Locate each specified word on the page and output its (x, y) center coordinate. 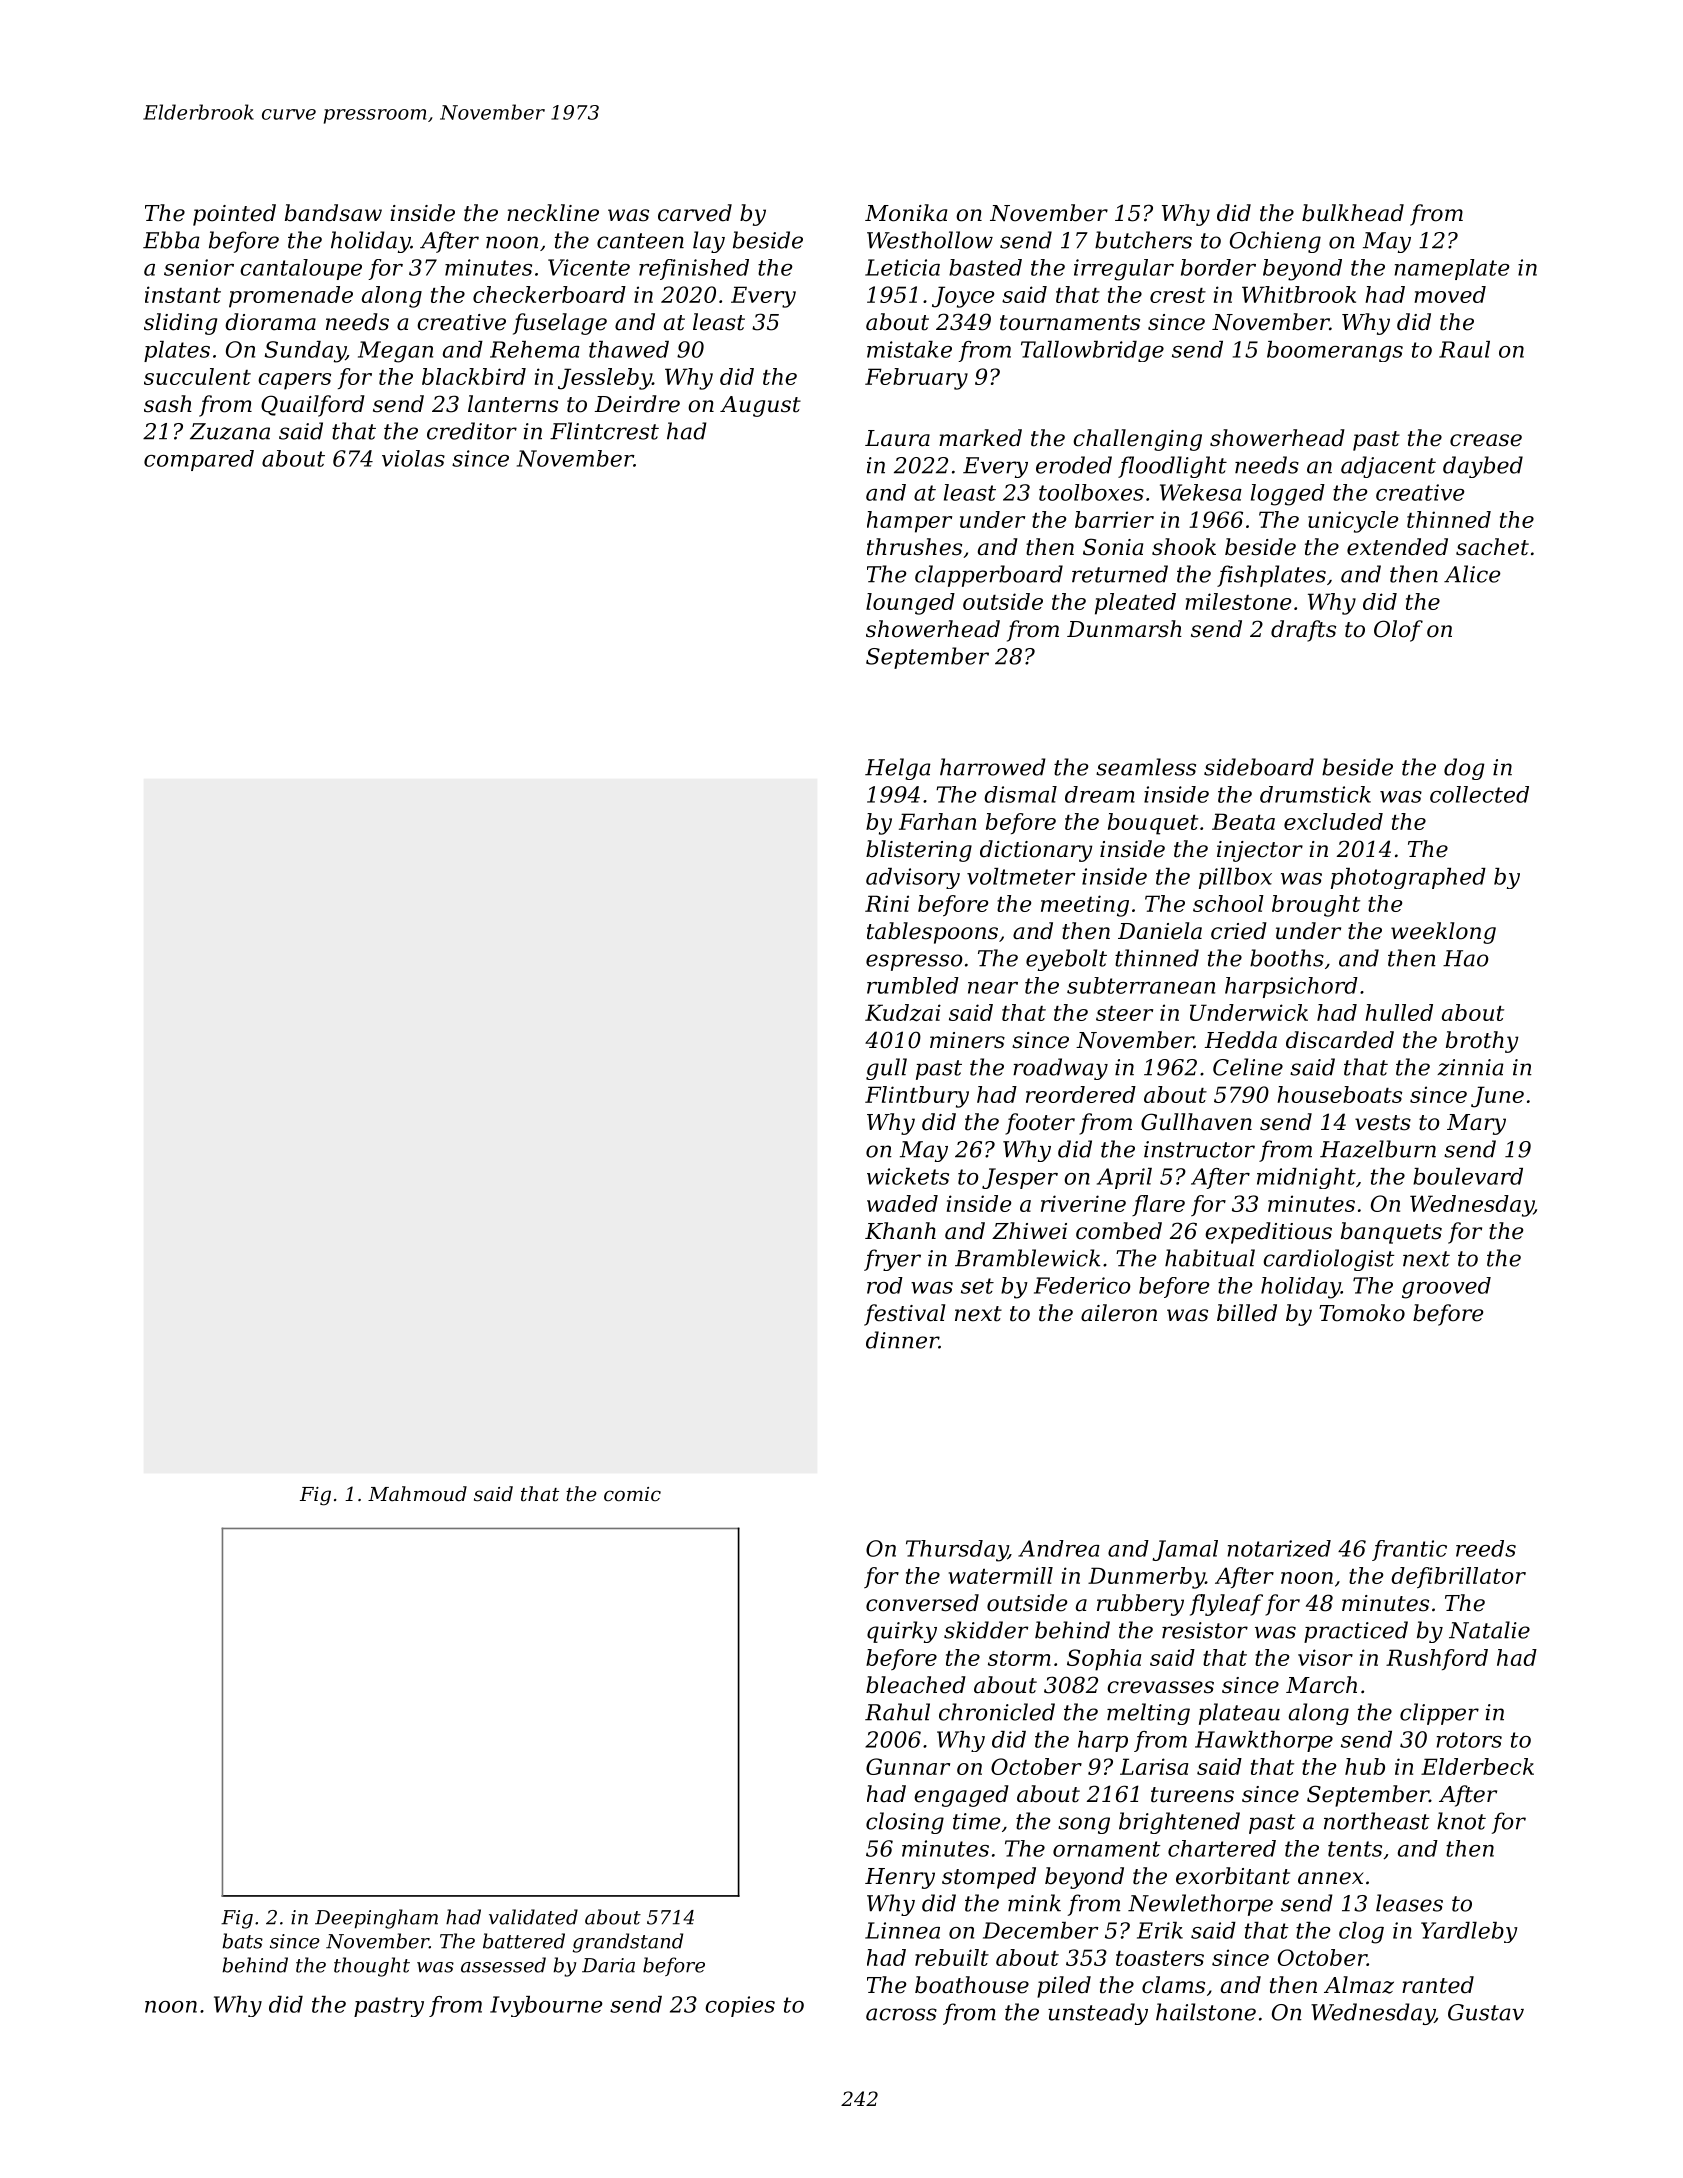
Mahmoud (417, 1494)
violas (413, 458)
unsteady (1098, 2014)
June (1497, 1097)
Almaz (1359, 1985)
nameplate (1451, 269)
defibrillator (1458, 1577)
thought (372, 1967)
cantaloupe (301, 269)
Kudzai (903, 1013)
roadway (1060, 1069)
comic (632, 1494)
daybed (1483, 467)
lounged (910, 604)
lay (709, 242)
